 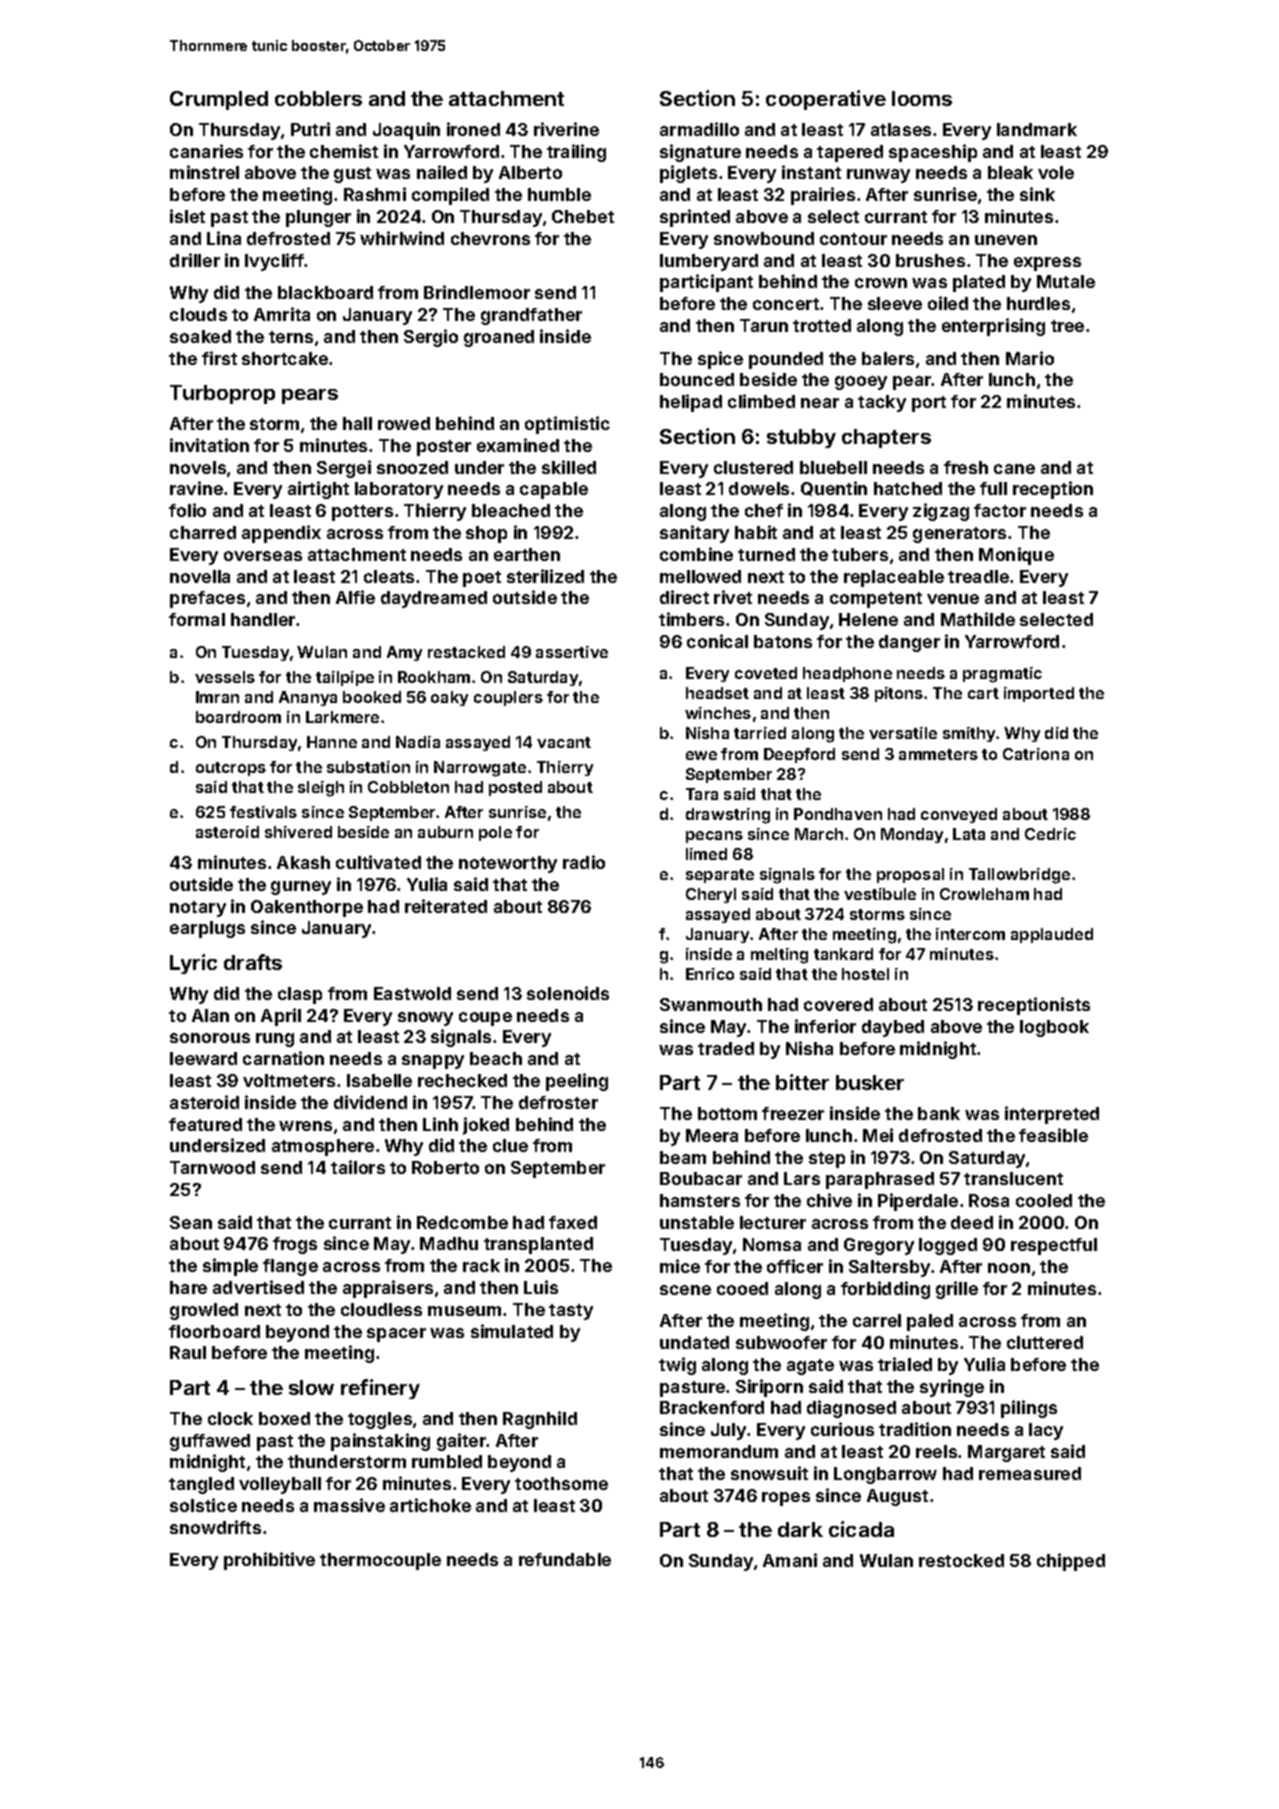 What do you see at coordinates (766, 554) in the screenshot?
I see `turned` at bounding box center [766, 554].
